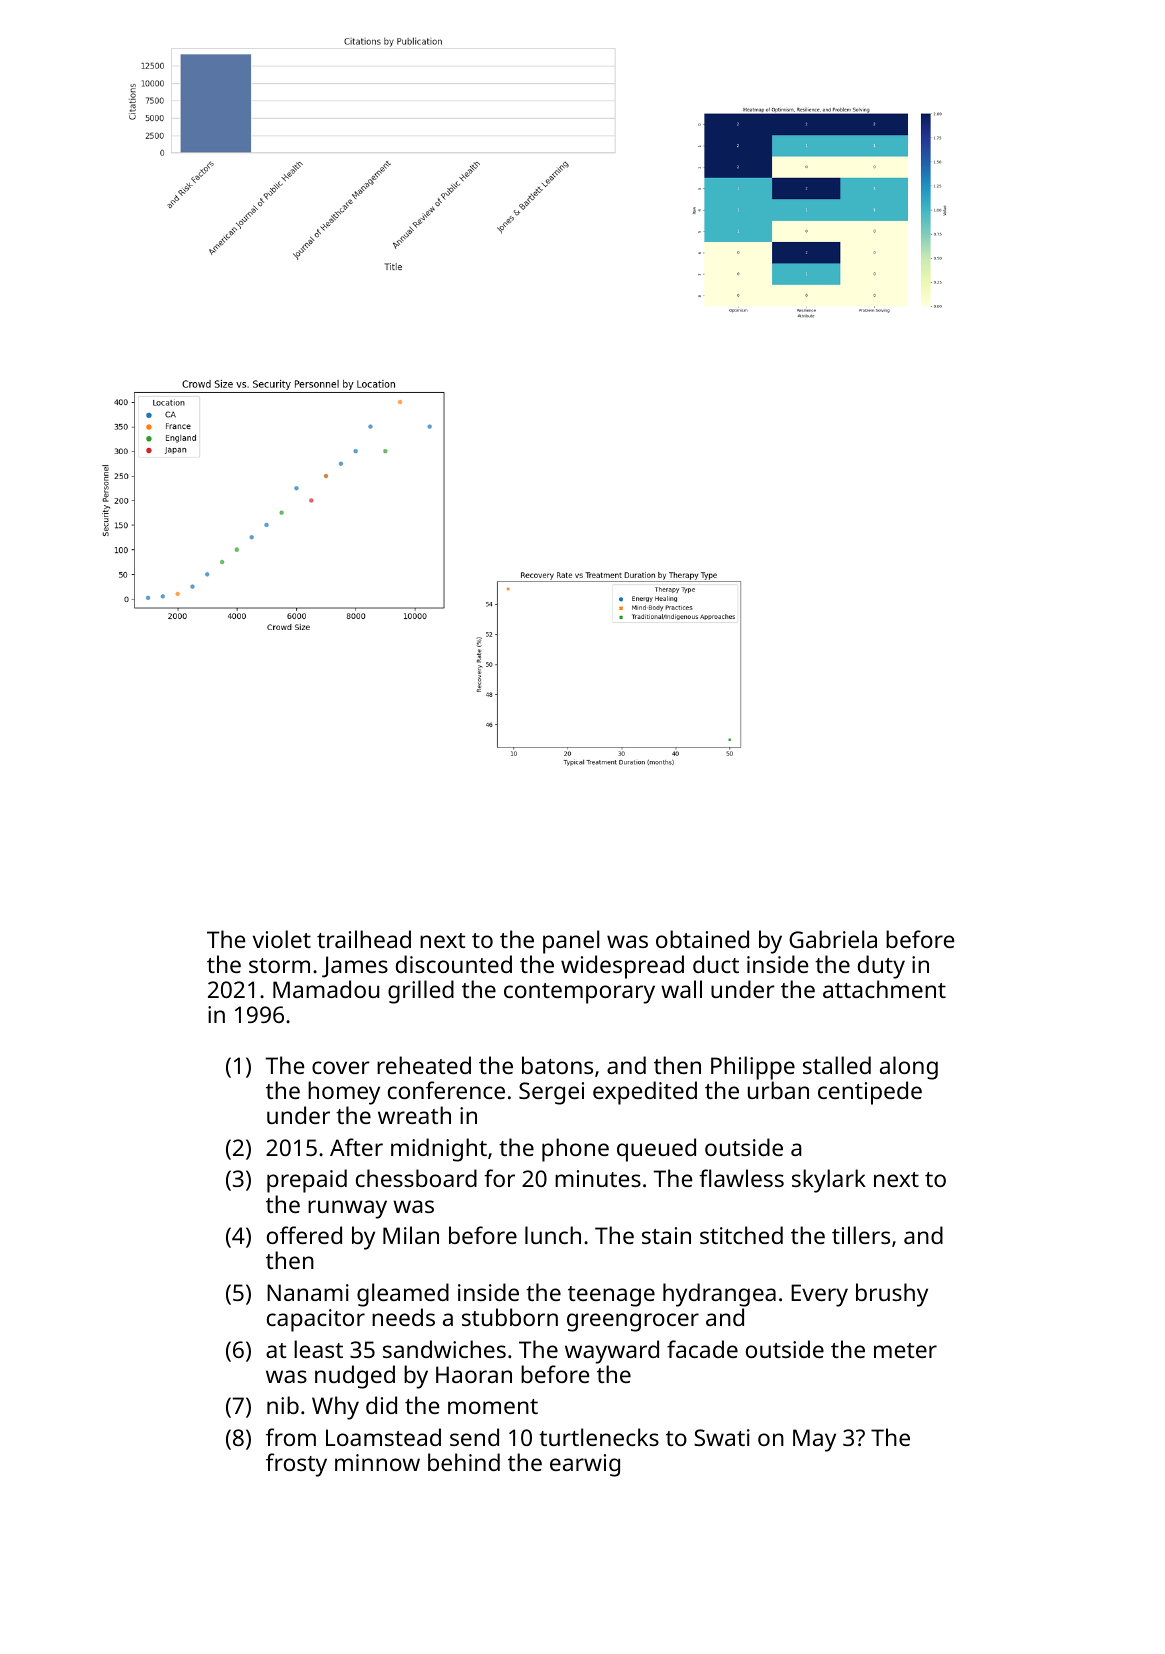 The height and width of the screenshot is (1654, 1165). Describe the element at coordinates (722, 1437) in the screenshot. I see `Swati` at that location.
